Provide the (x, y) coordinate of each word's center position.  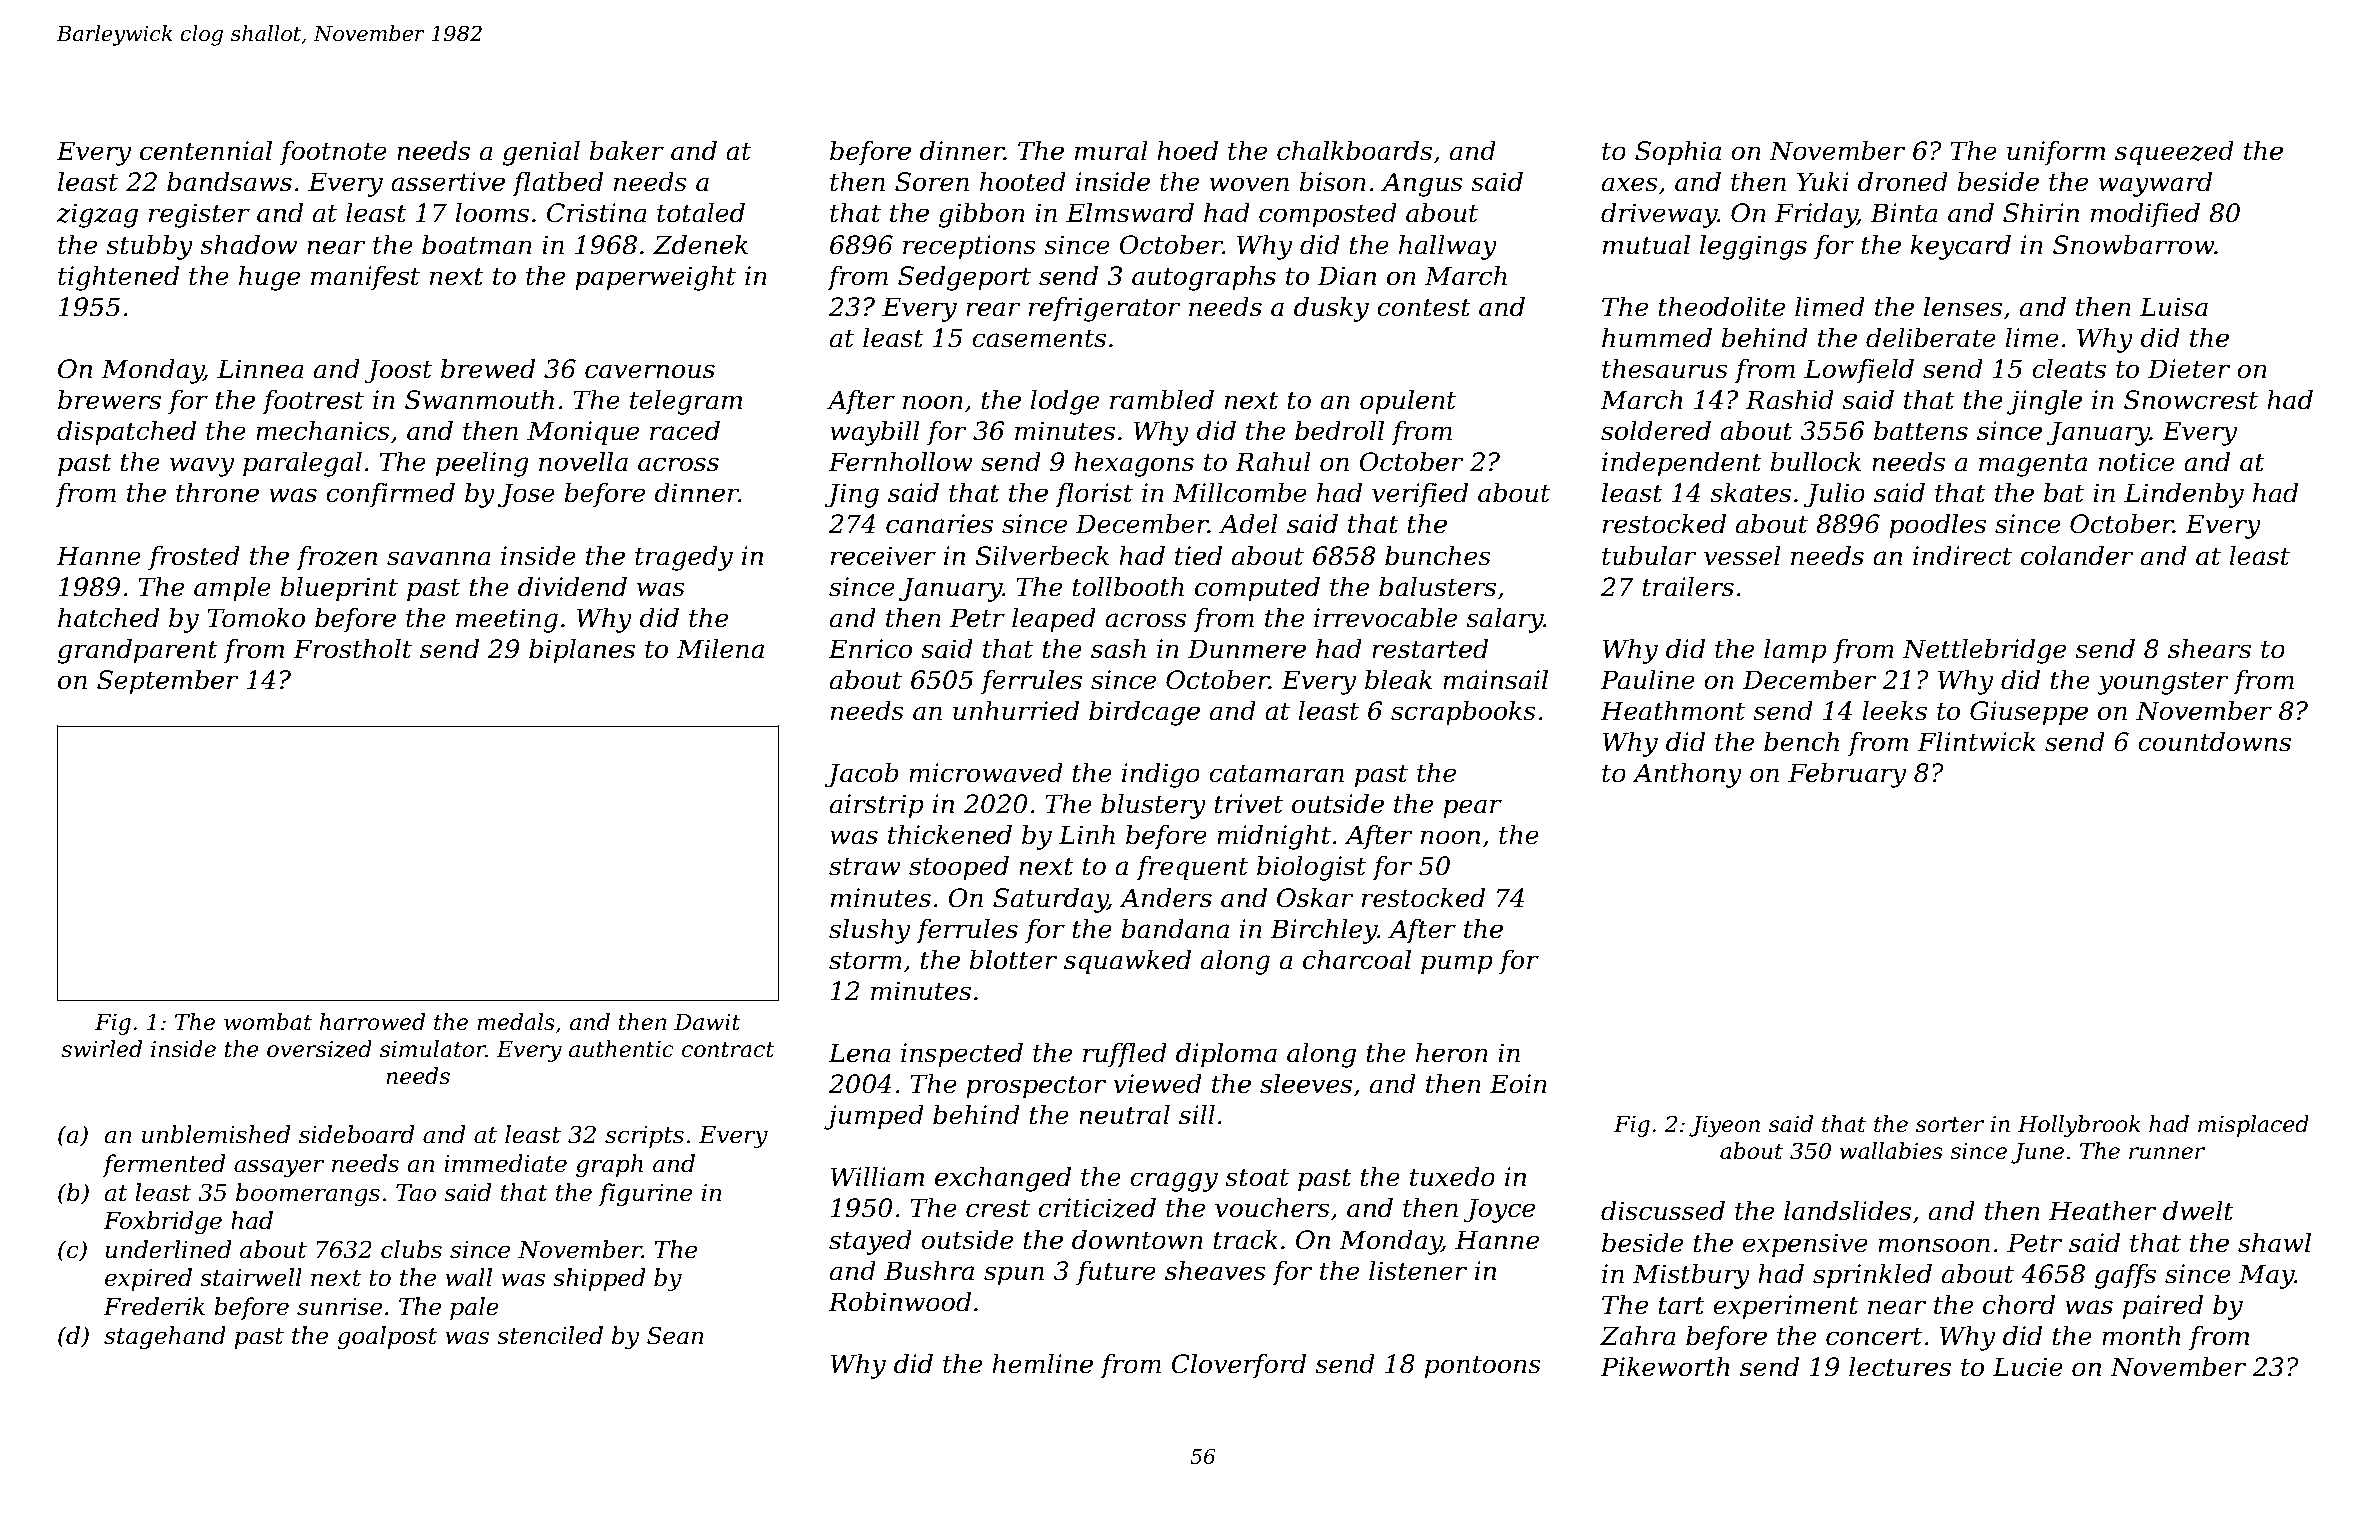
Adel (1248, 524)
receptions (969, 247)
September (168, 682)
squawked (1127, 962)
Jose (526, 495)
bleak (1398, 680)
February (1847, 775)
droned (1903, 182)
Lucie (2028, 1367)
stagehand (165, 1337)
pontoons (1483, 1367)
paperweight (655, 278)
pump (1457, 965)
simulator (433, 1049)
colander (2077, 556)
